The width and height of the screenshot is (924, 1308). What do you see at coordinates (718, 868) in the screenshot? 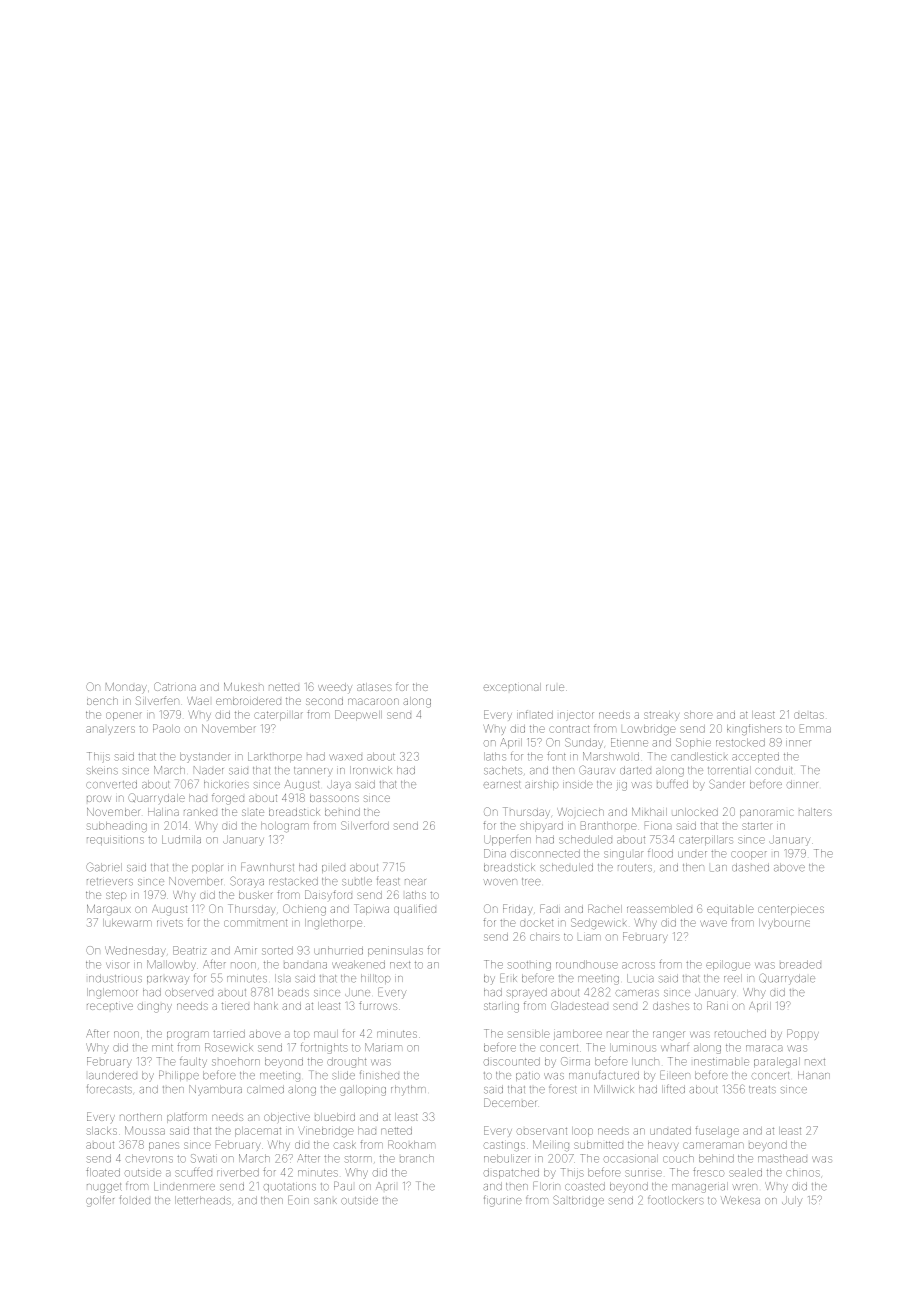
I see `Lan` at bounding box center [718, 868].
